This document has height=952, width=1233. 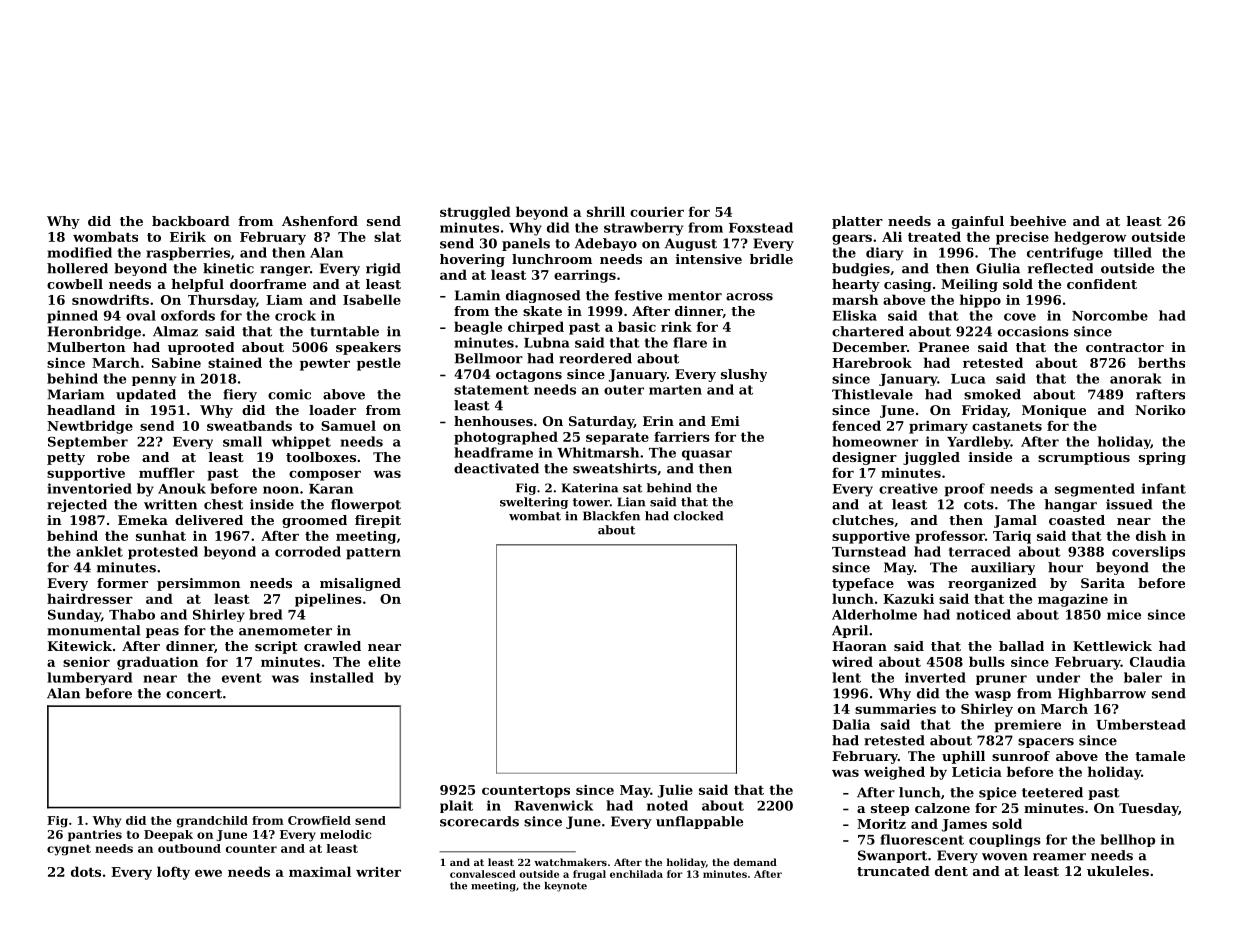 I want to click on Norcombe, so click(x=1110, y=315).
